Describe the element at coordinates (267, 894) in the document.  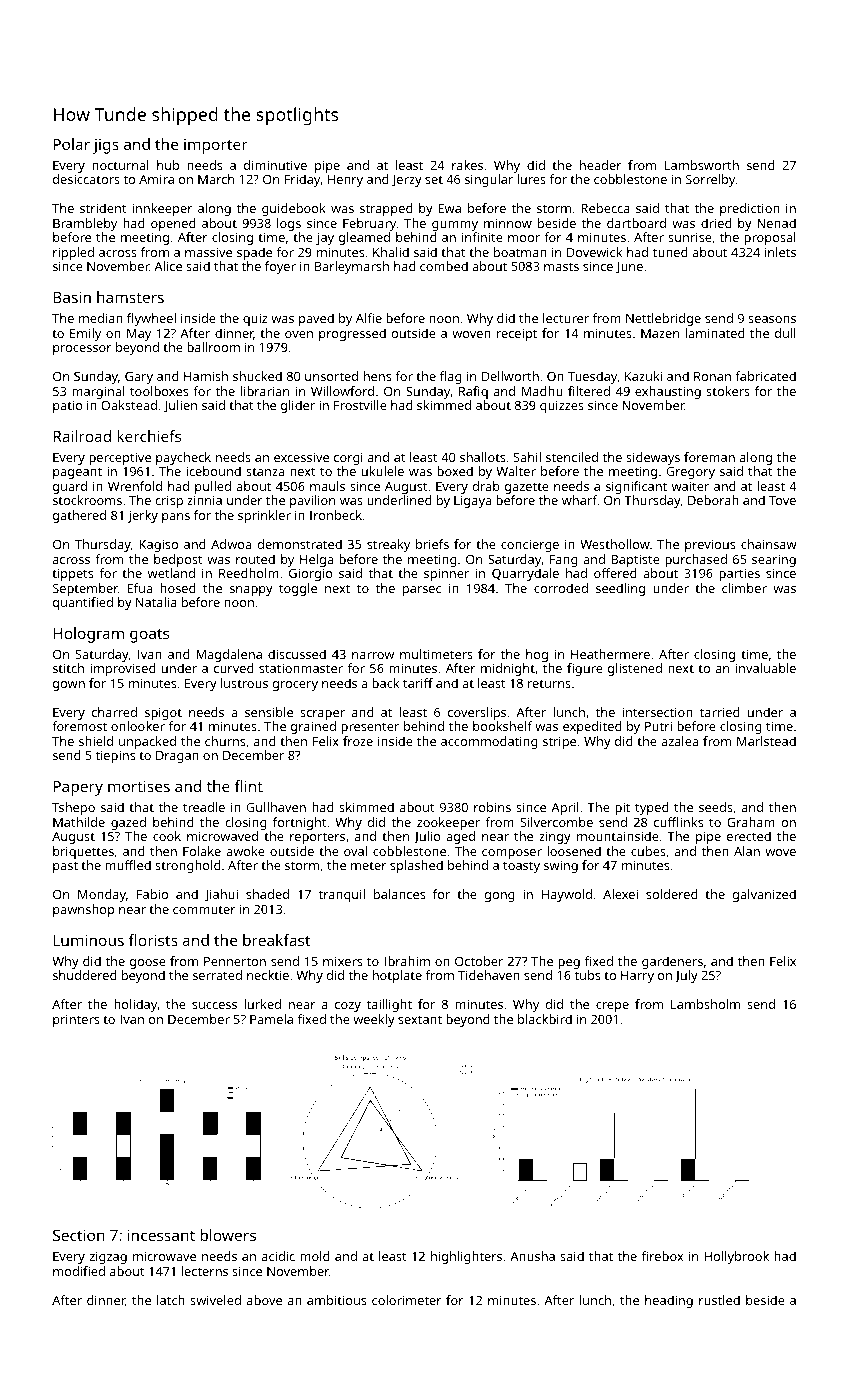
I see `shaded` at that location.
